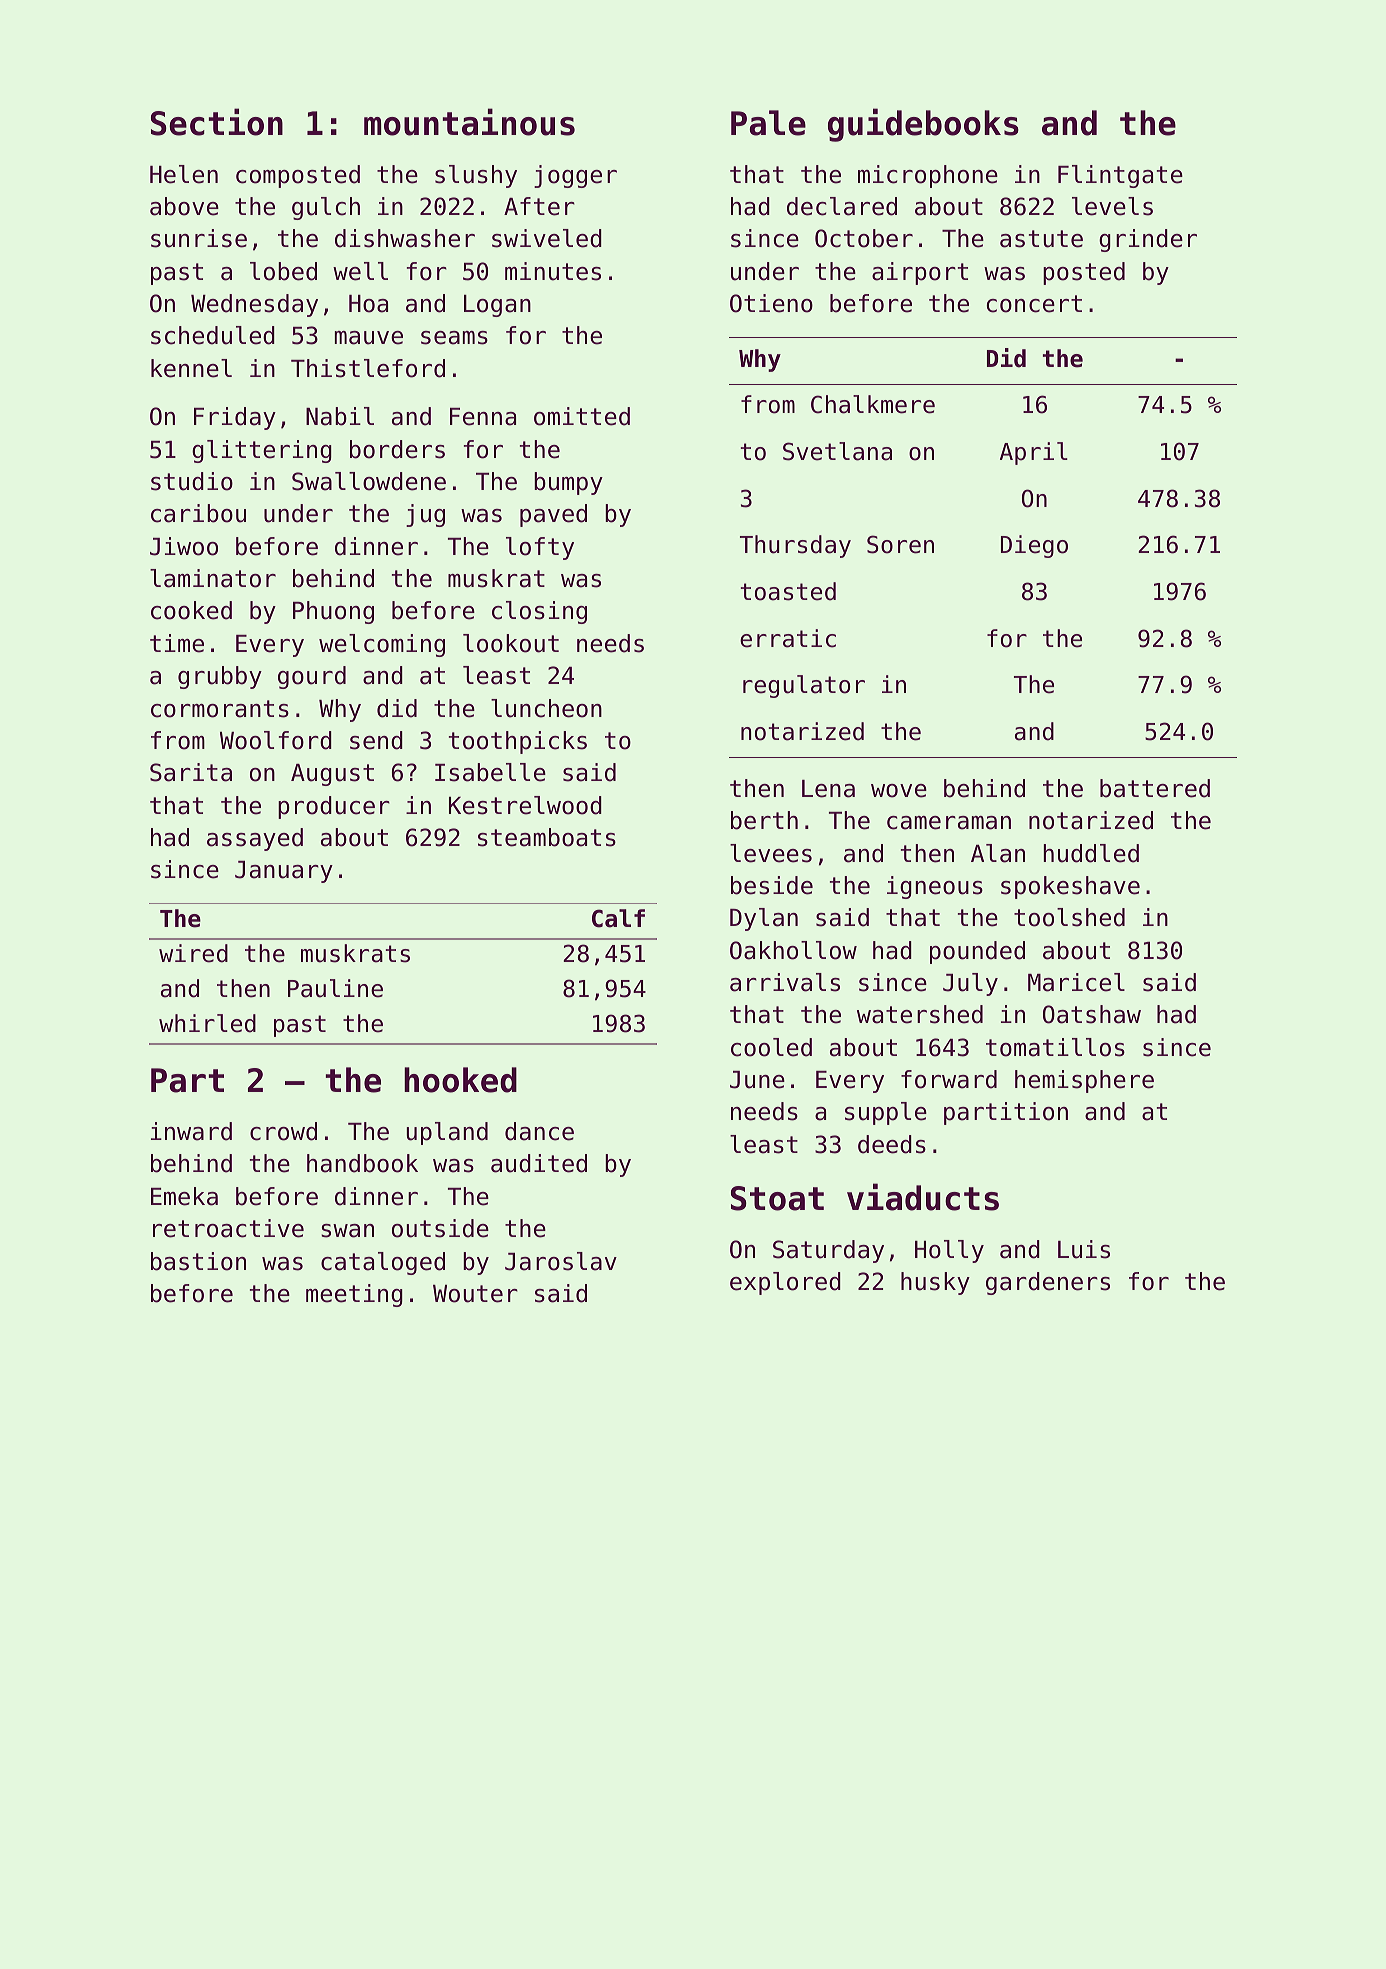  Describe the element at coordinates (793, 950) in the screenshot. I see `Oakhollow` at that location.
